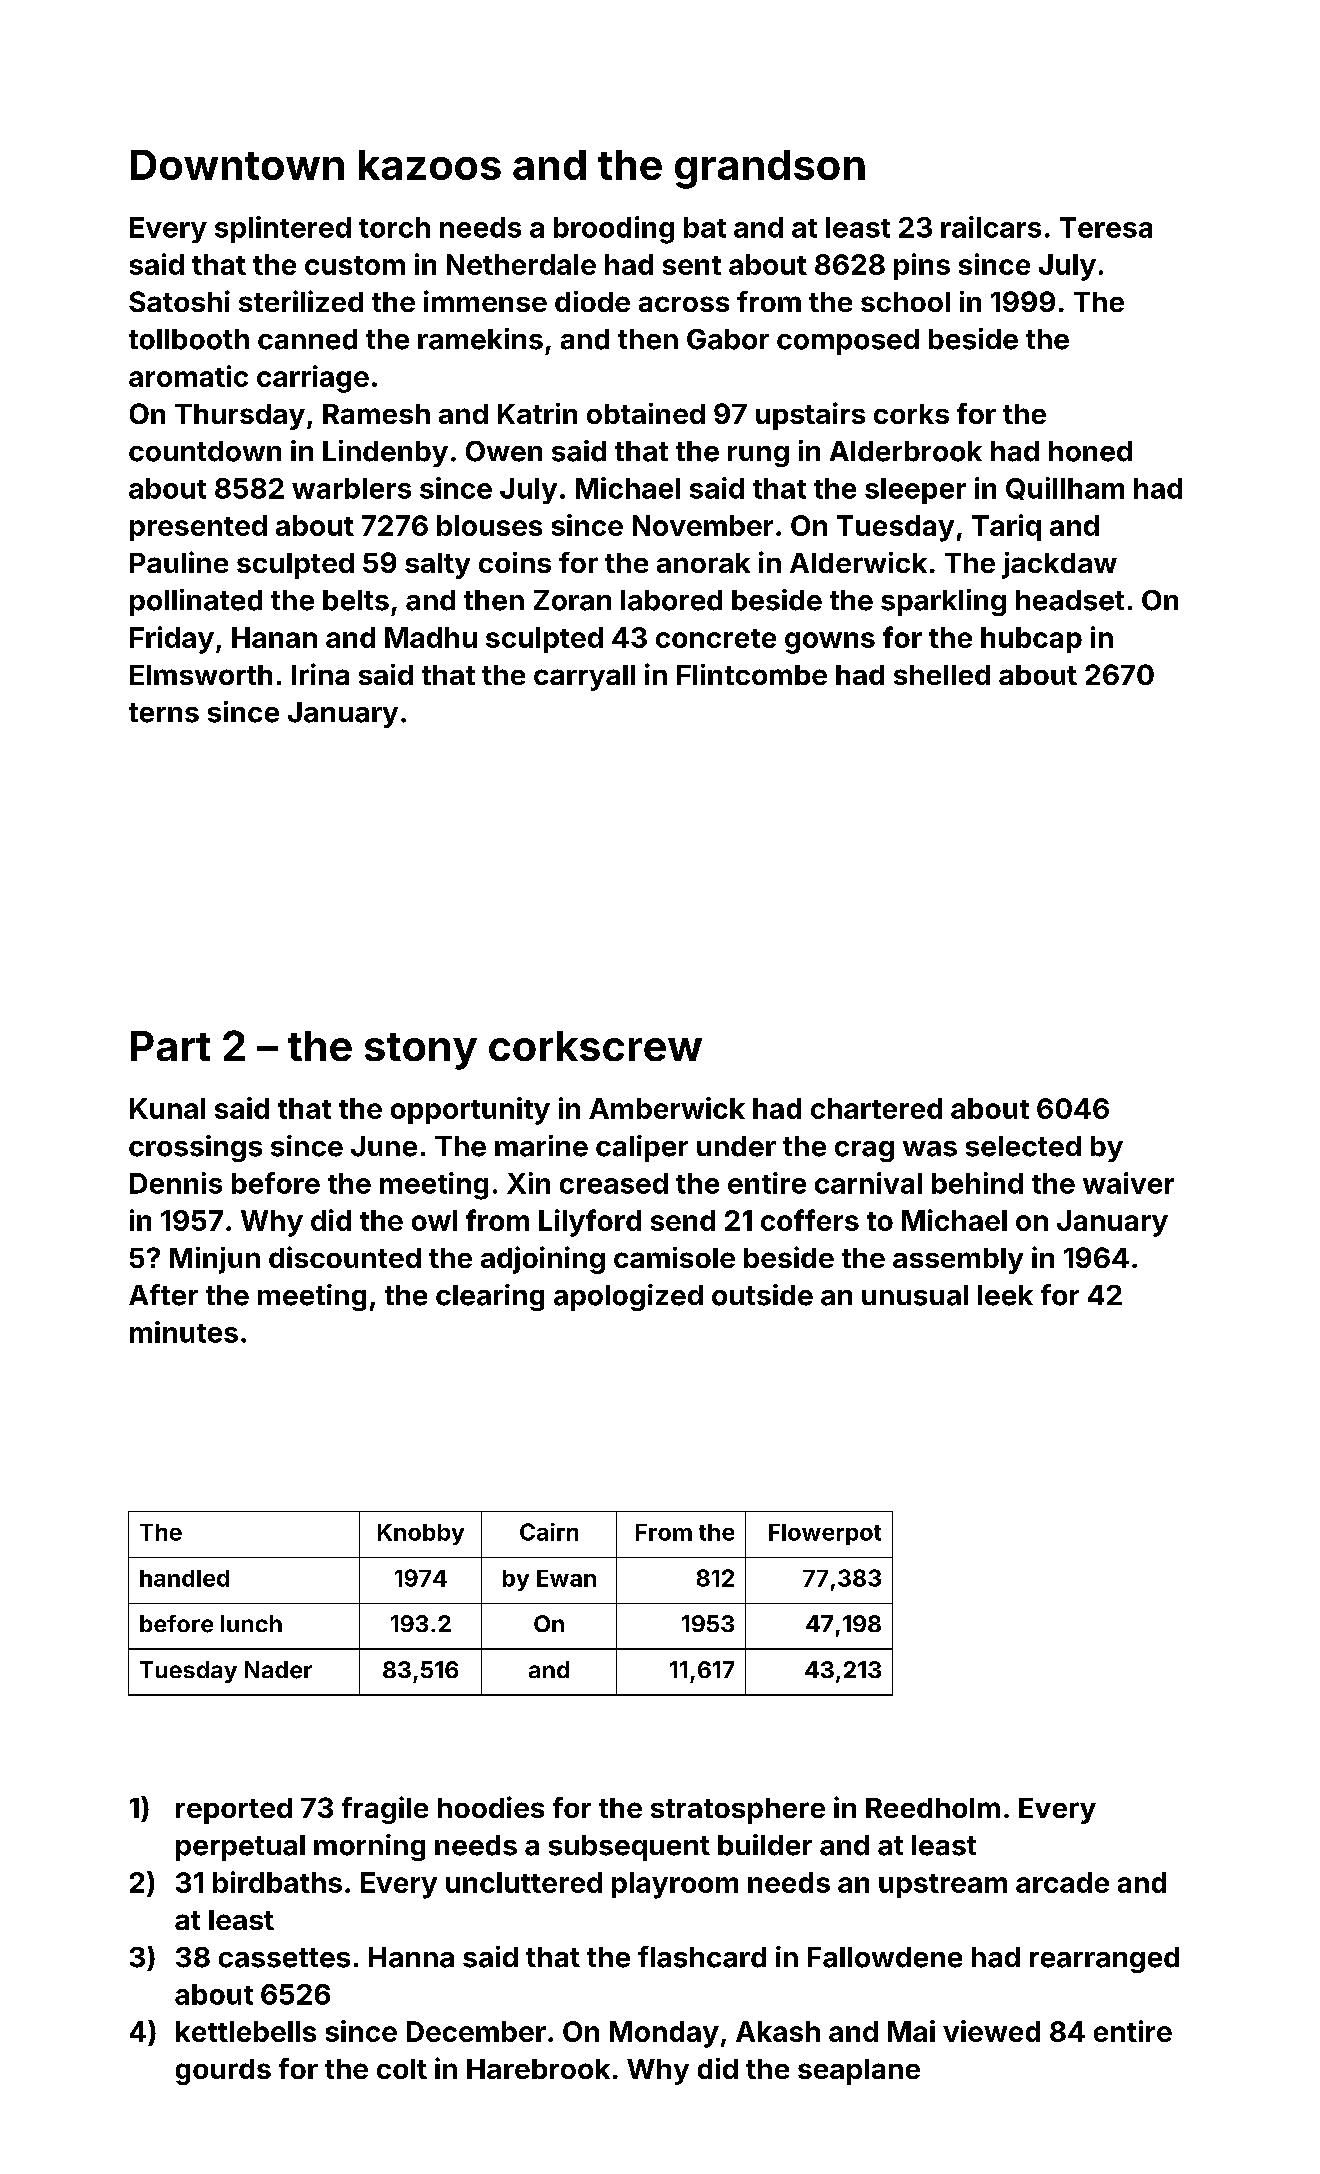 The height and width of the document is (2174, 1320). Describe the element at coordinates (592, 301) in the document. I see `diode` at that location.
